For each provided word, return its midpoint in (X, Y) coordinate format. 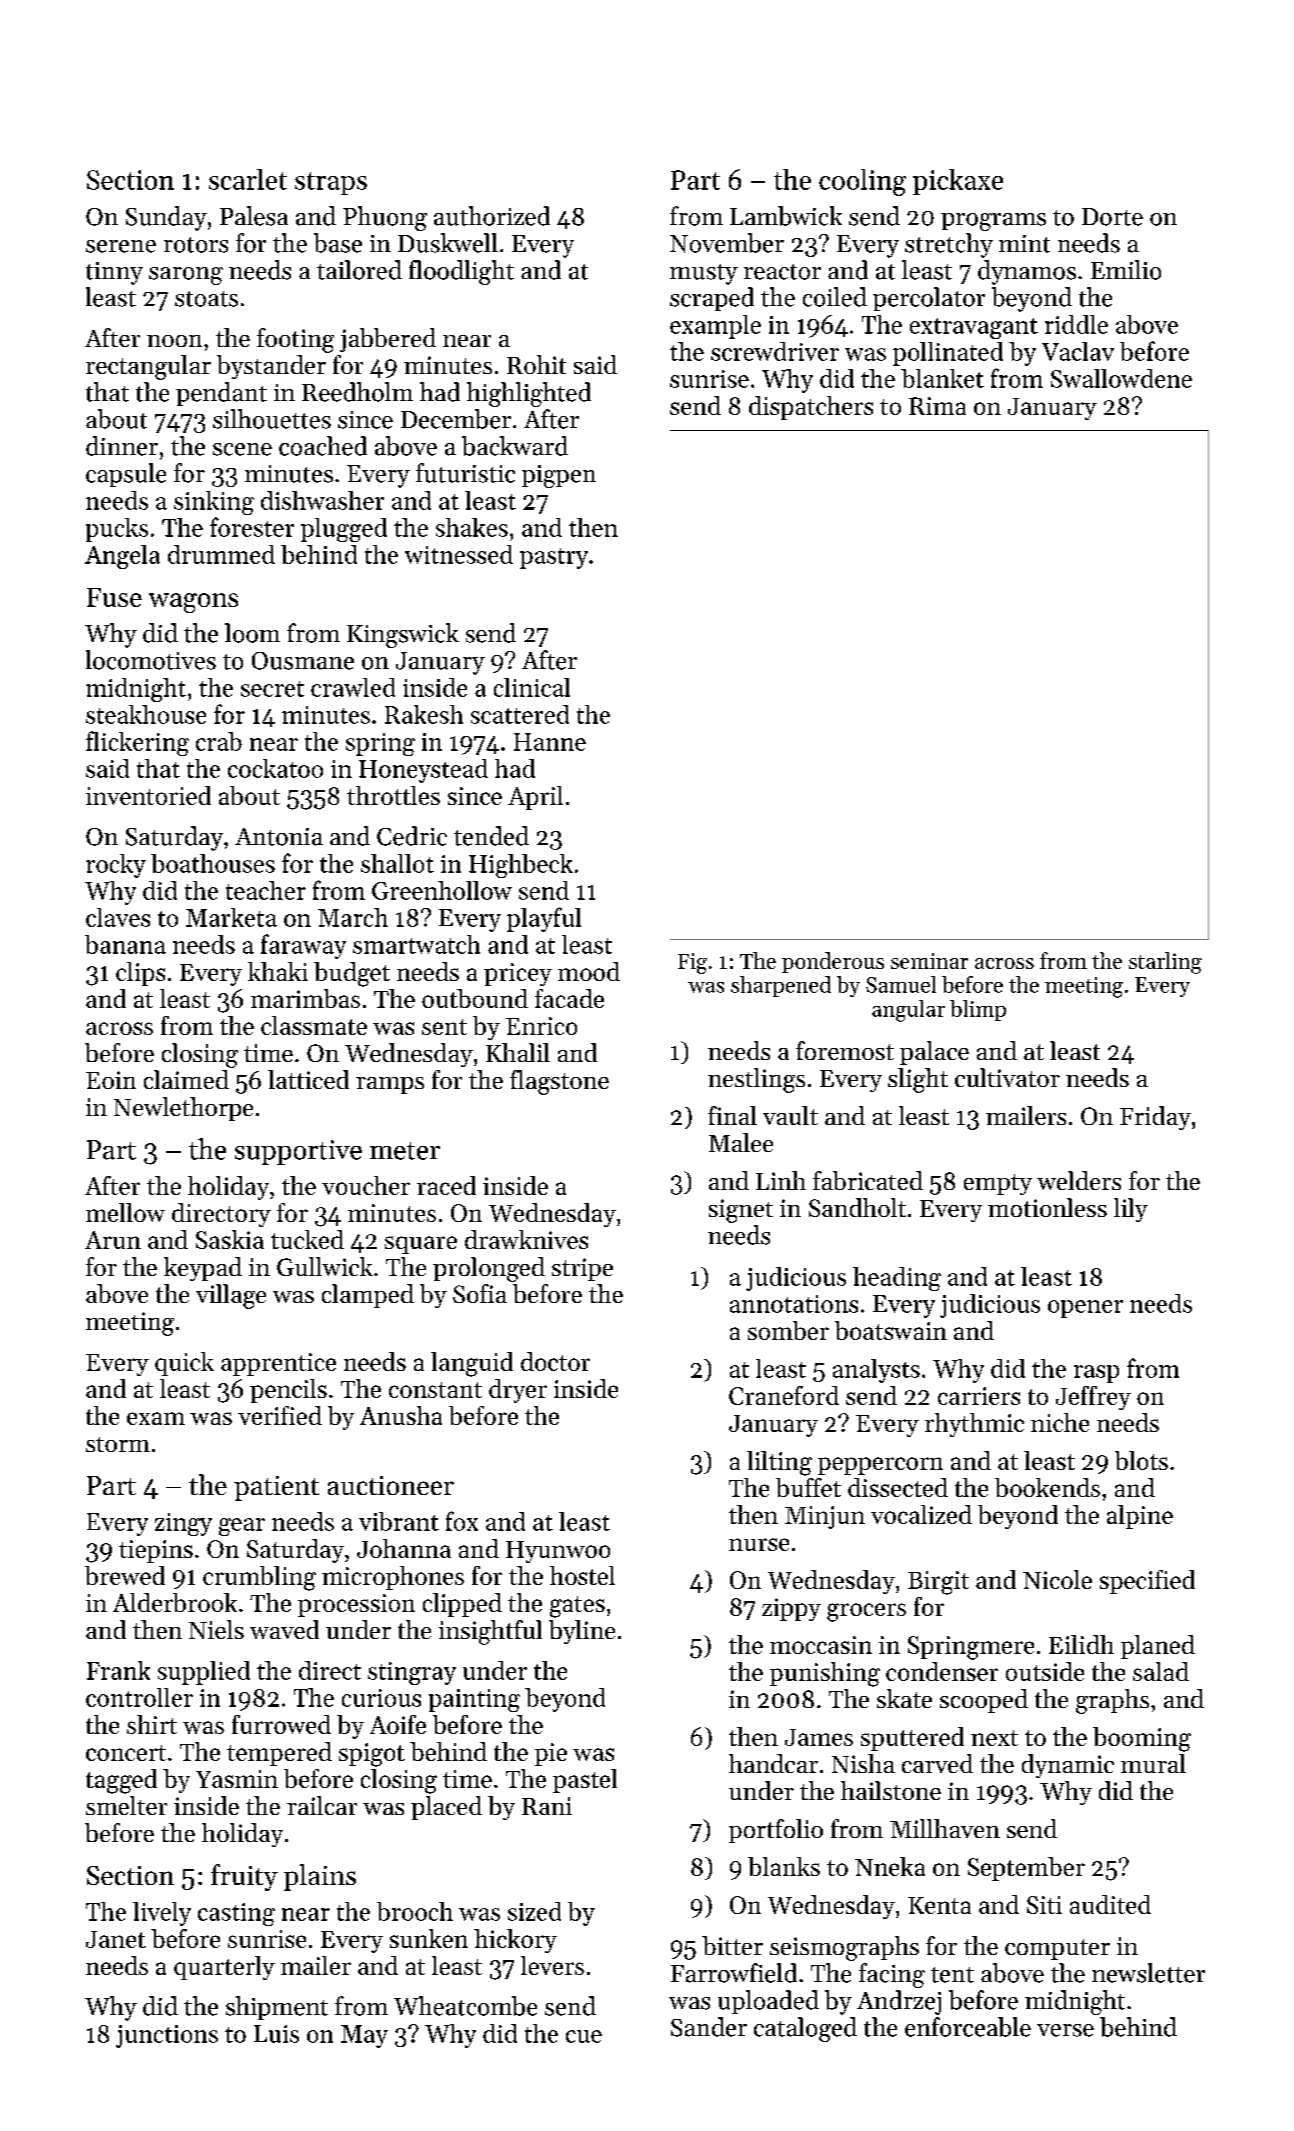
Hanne (550, 742)
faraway (303, 946)
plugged (344, 530)
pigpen (559, 476)
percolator (929, 299)
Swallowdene (1121, 378)
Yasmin (237, 1779)
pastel (585, 1781)
